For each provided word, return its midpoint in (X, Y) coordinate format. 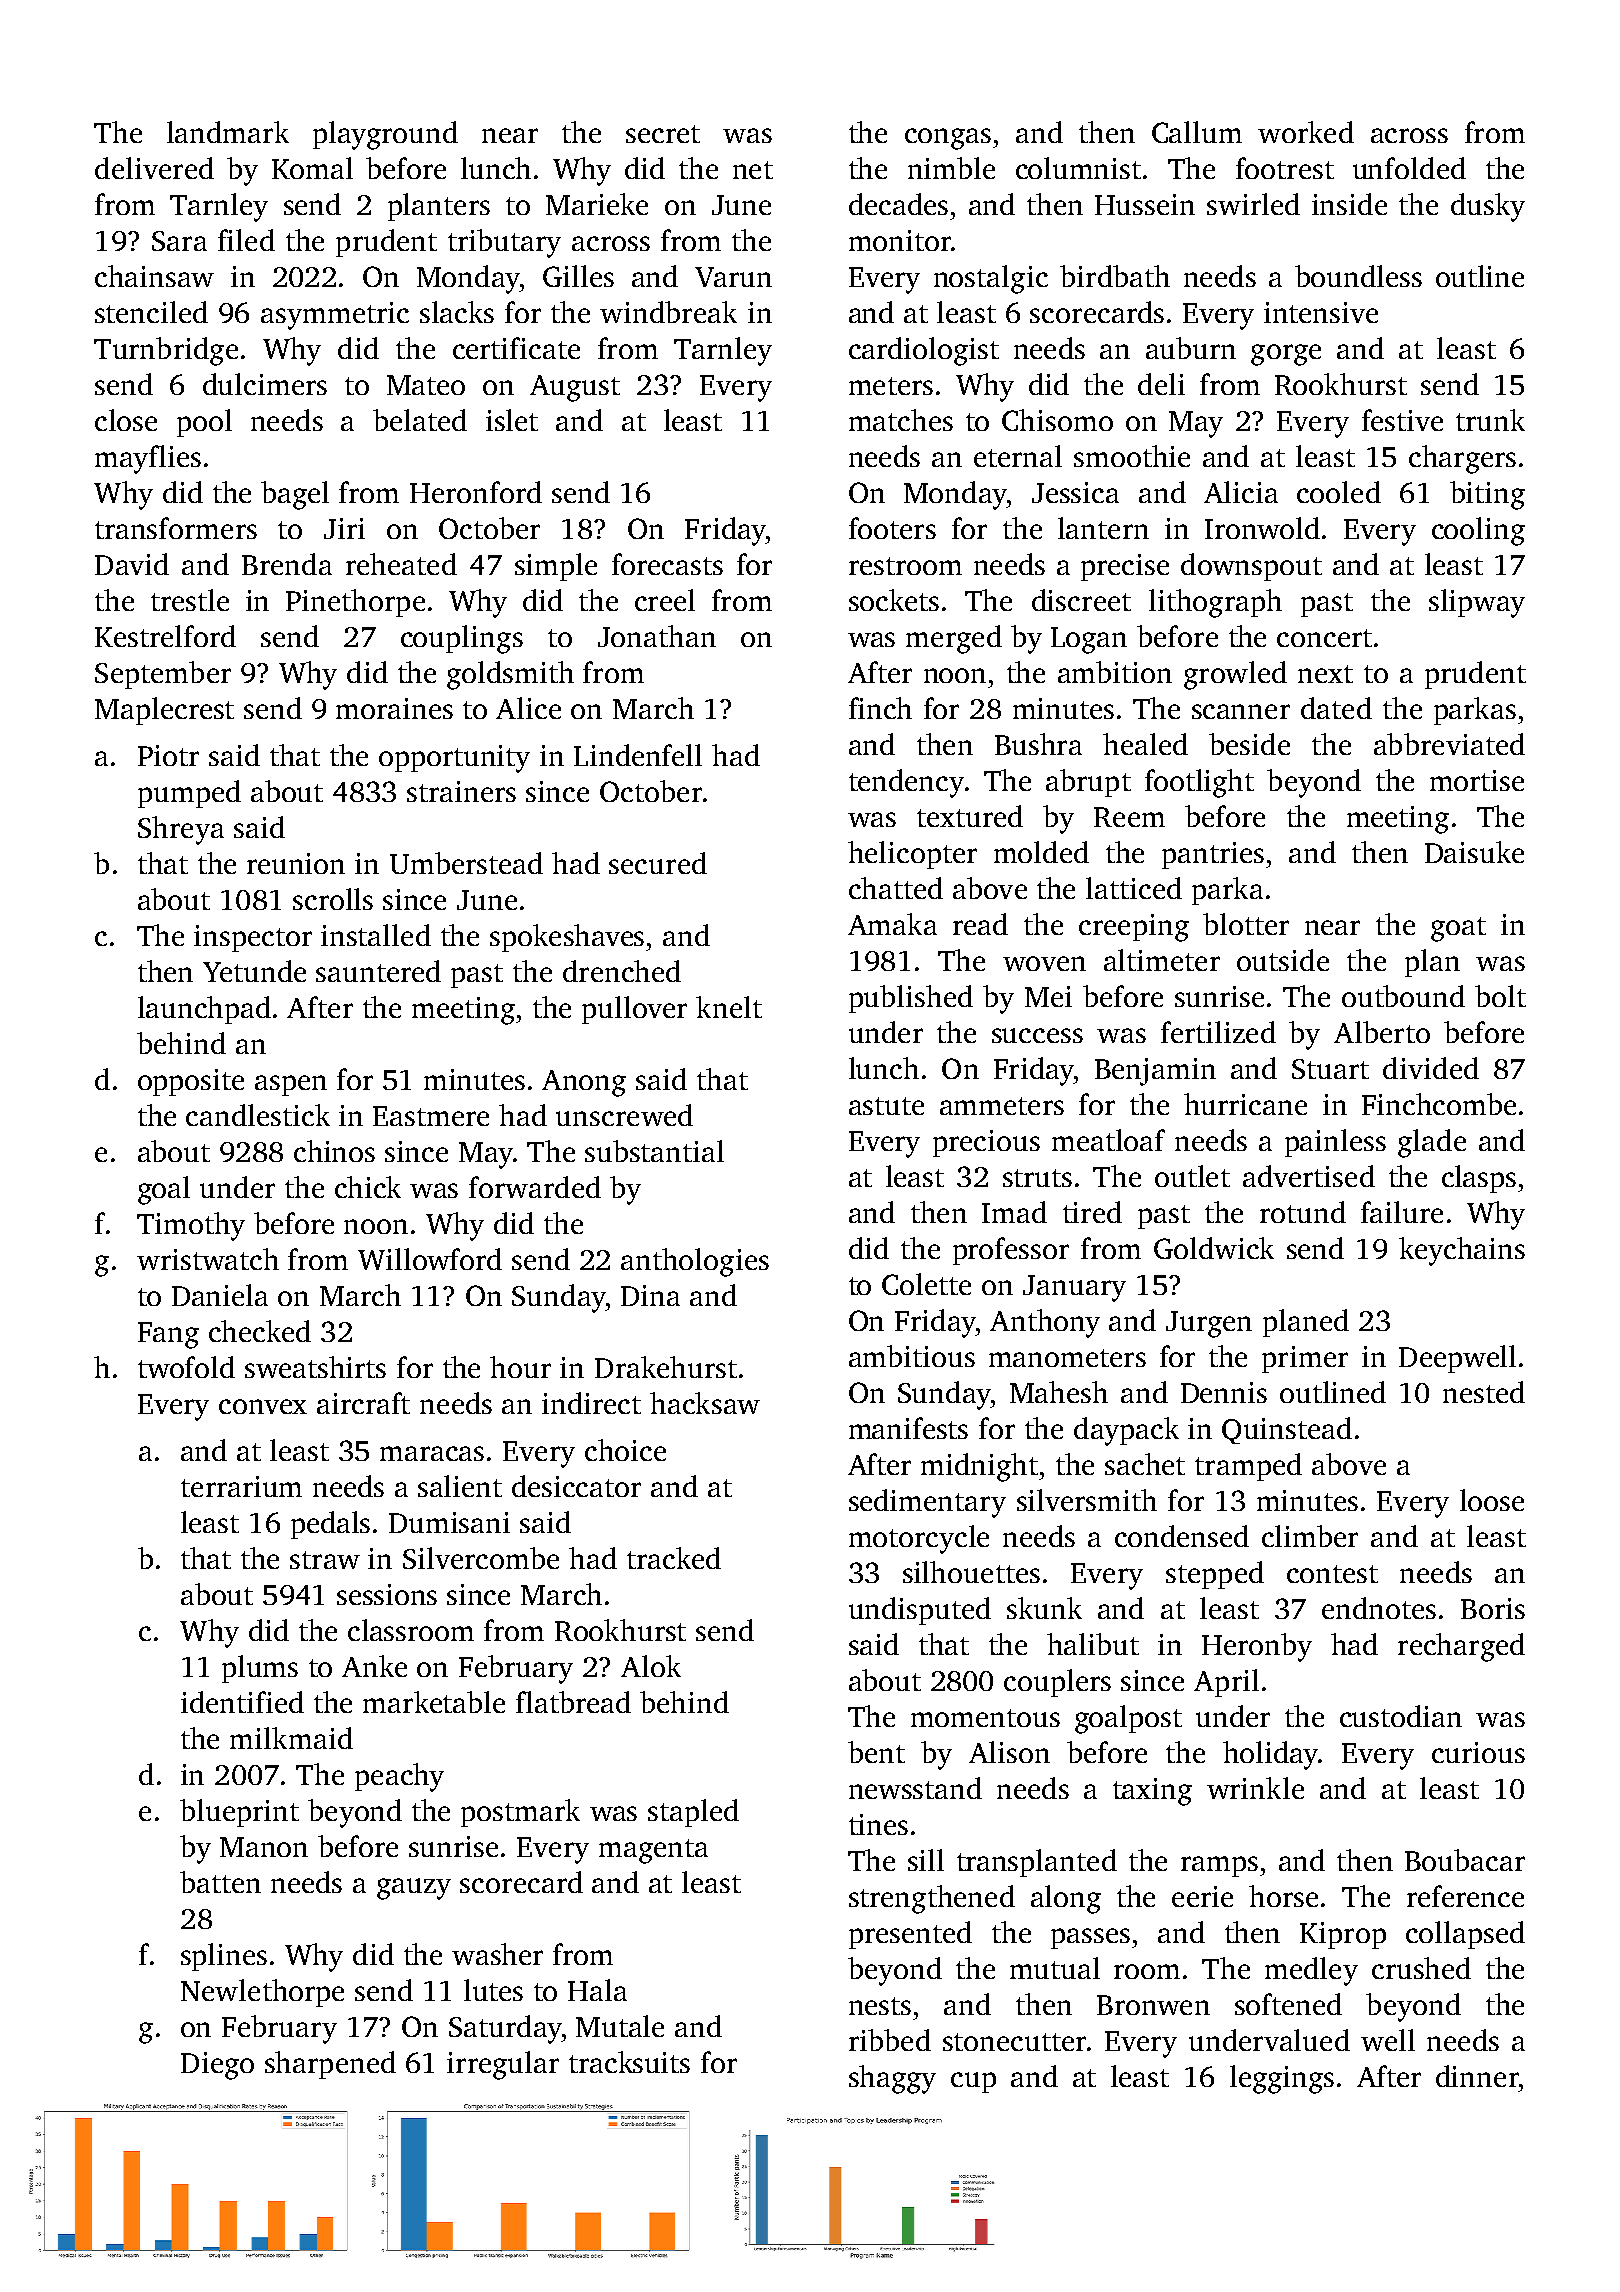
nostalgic (991, 279)
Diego (217, 2066)
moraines (394, 708)
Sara (179, 241)
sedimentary (927, 1503)
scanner (1241, 711)
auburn (1191, 348)
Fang (168, 1335)
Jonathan (657, 636)
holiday (1270, 1755)
